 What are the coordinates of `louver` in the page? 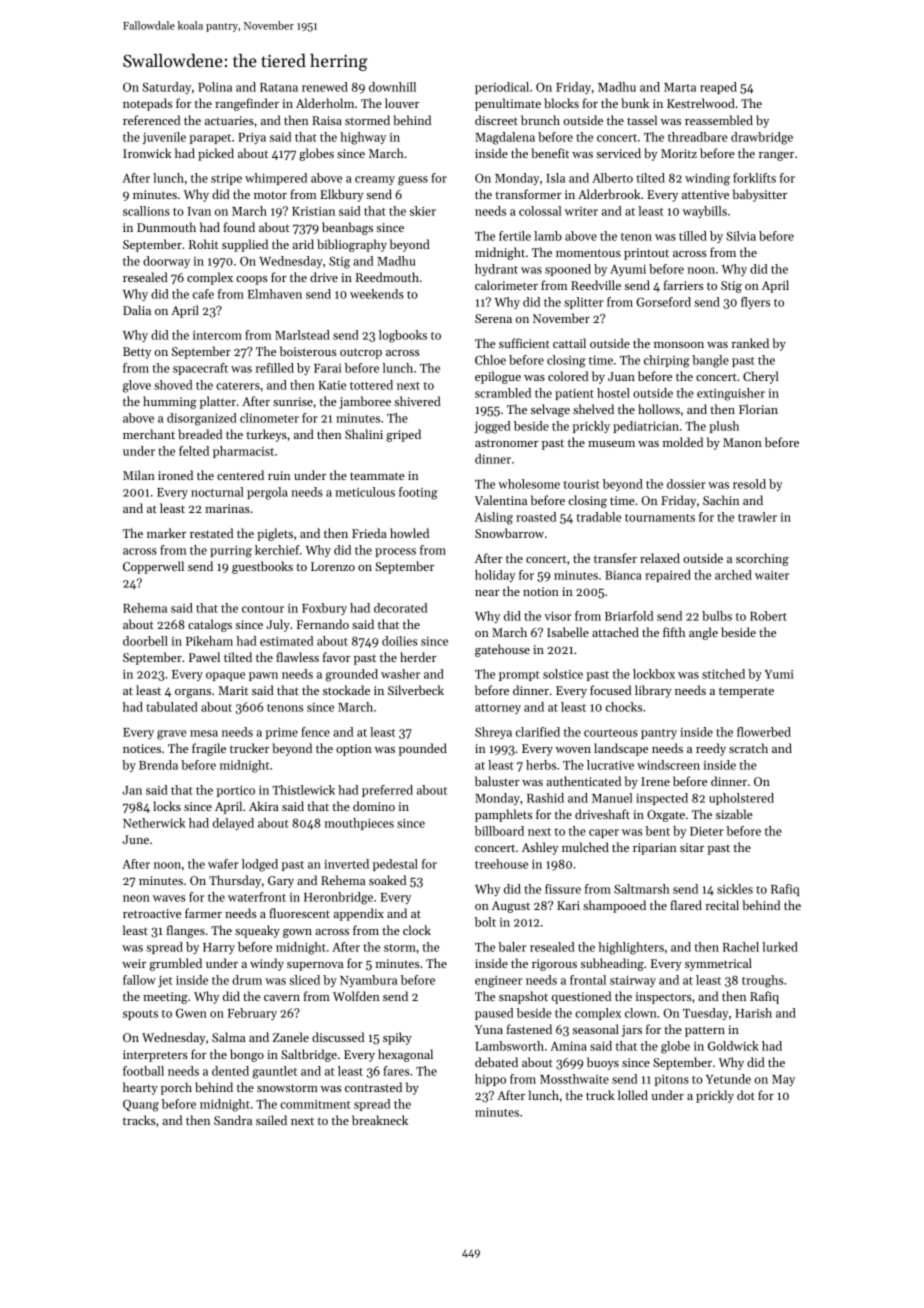 It's located at (402, 103).
